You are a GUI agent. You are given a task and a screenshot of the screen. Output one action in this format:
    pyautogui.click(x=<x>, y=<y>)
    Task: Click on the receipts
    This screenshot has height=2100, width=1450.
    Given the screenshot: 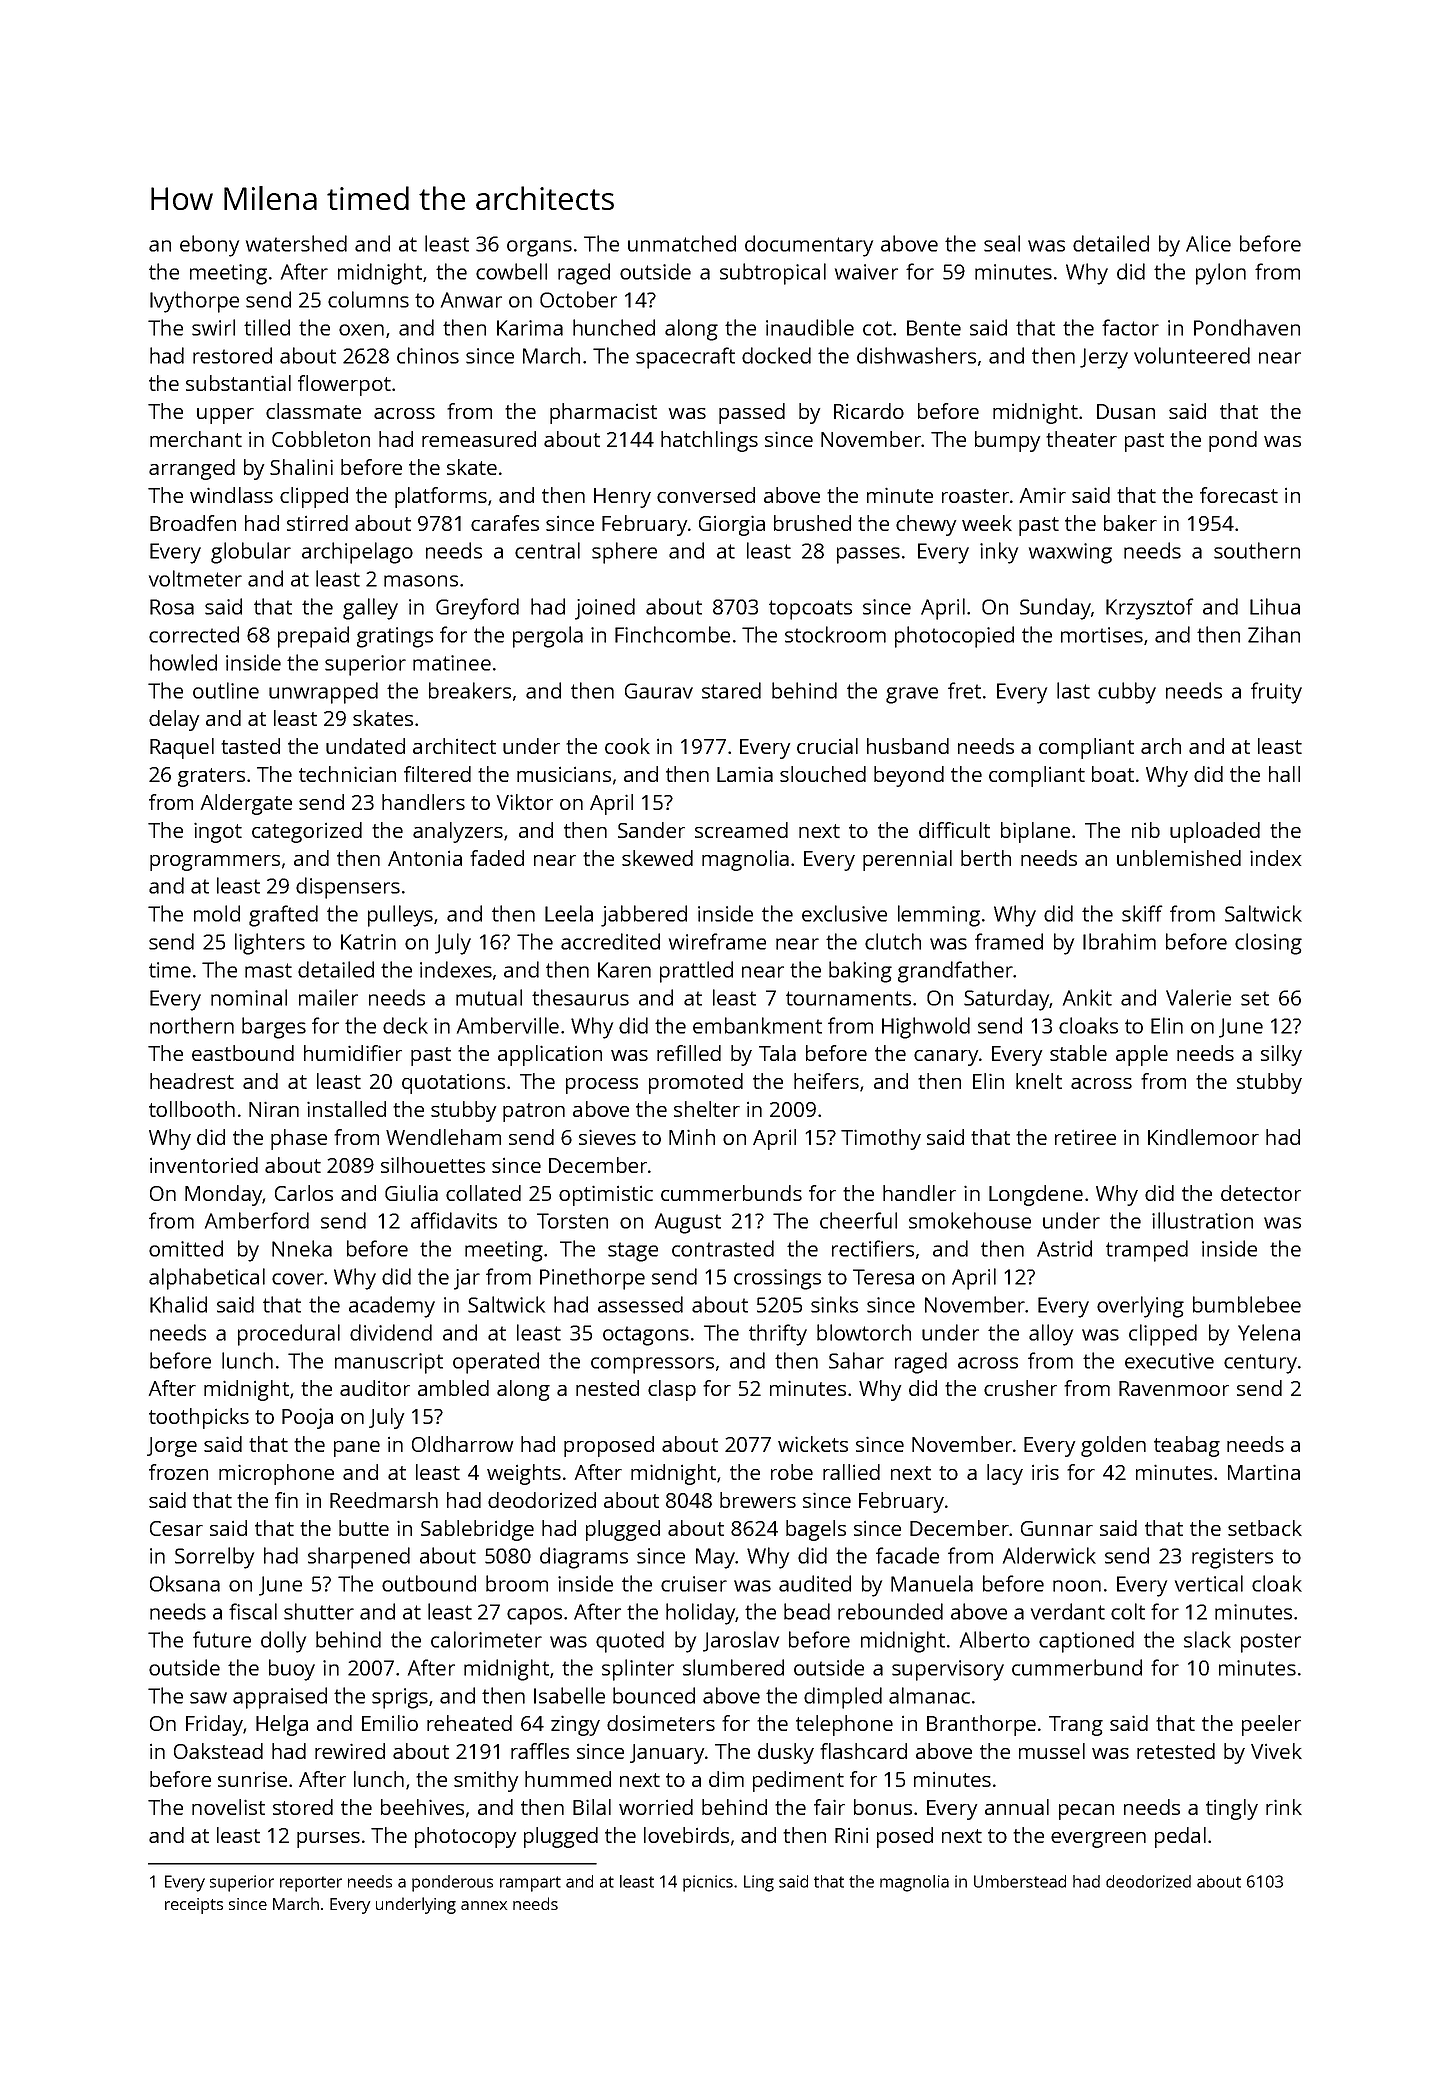 What is the action you would take?
    pyautogui.click(x=194, y=1906)
